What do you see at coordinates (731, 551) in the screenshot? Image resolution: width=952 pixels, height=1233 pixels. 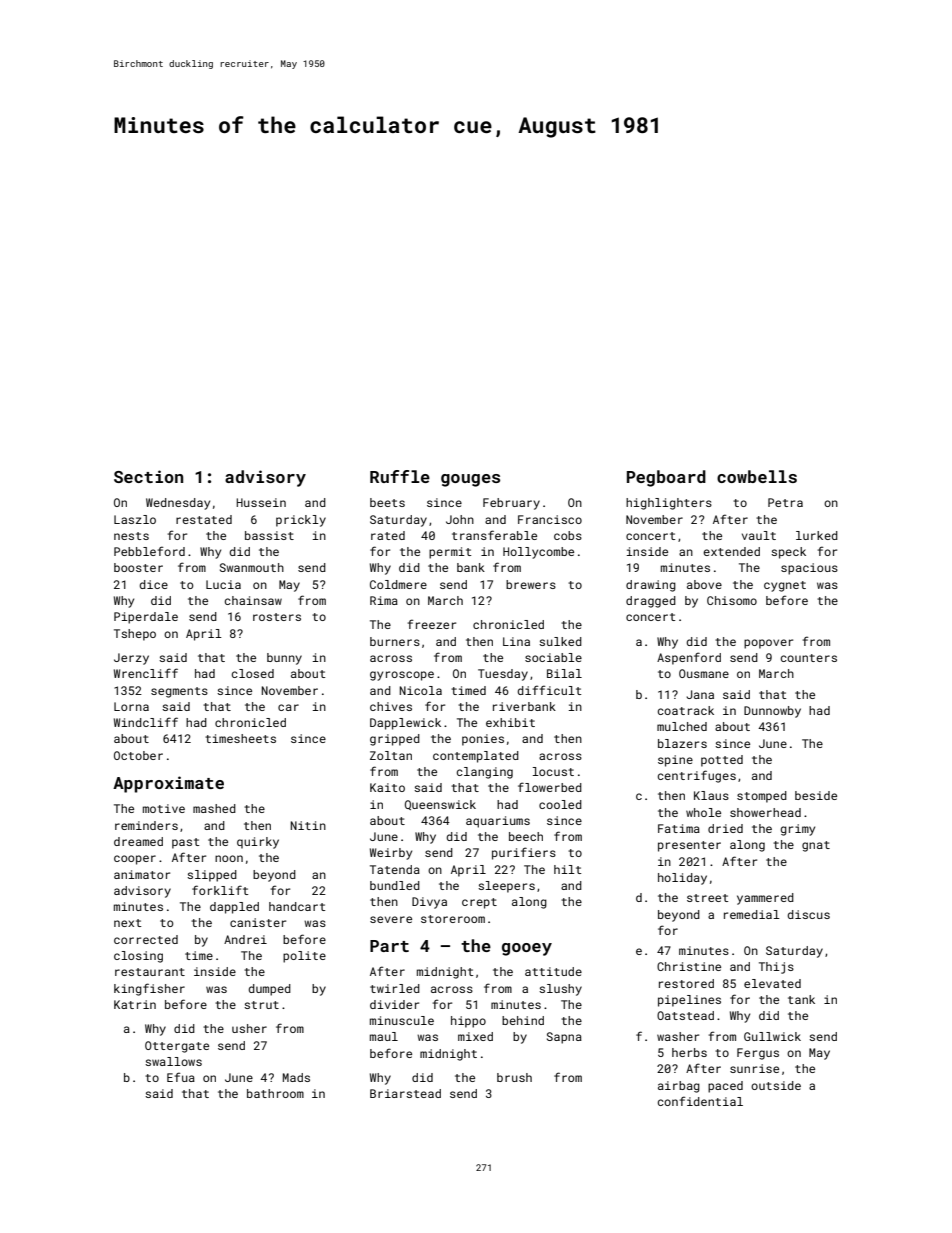 I see `extended` at bounding box center [731, 551].
